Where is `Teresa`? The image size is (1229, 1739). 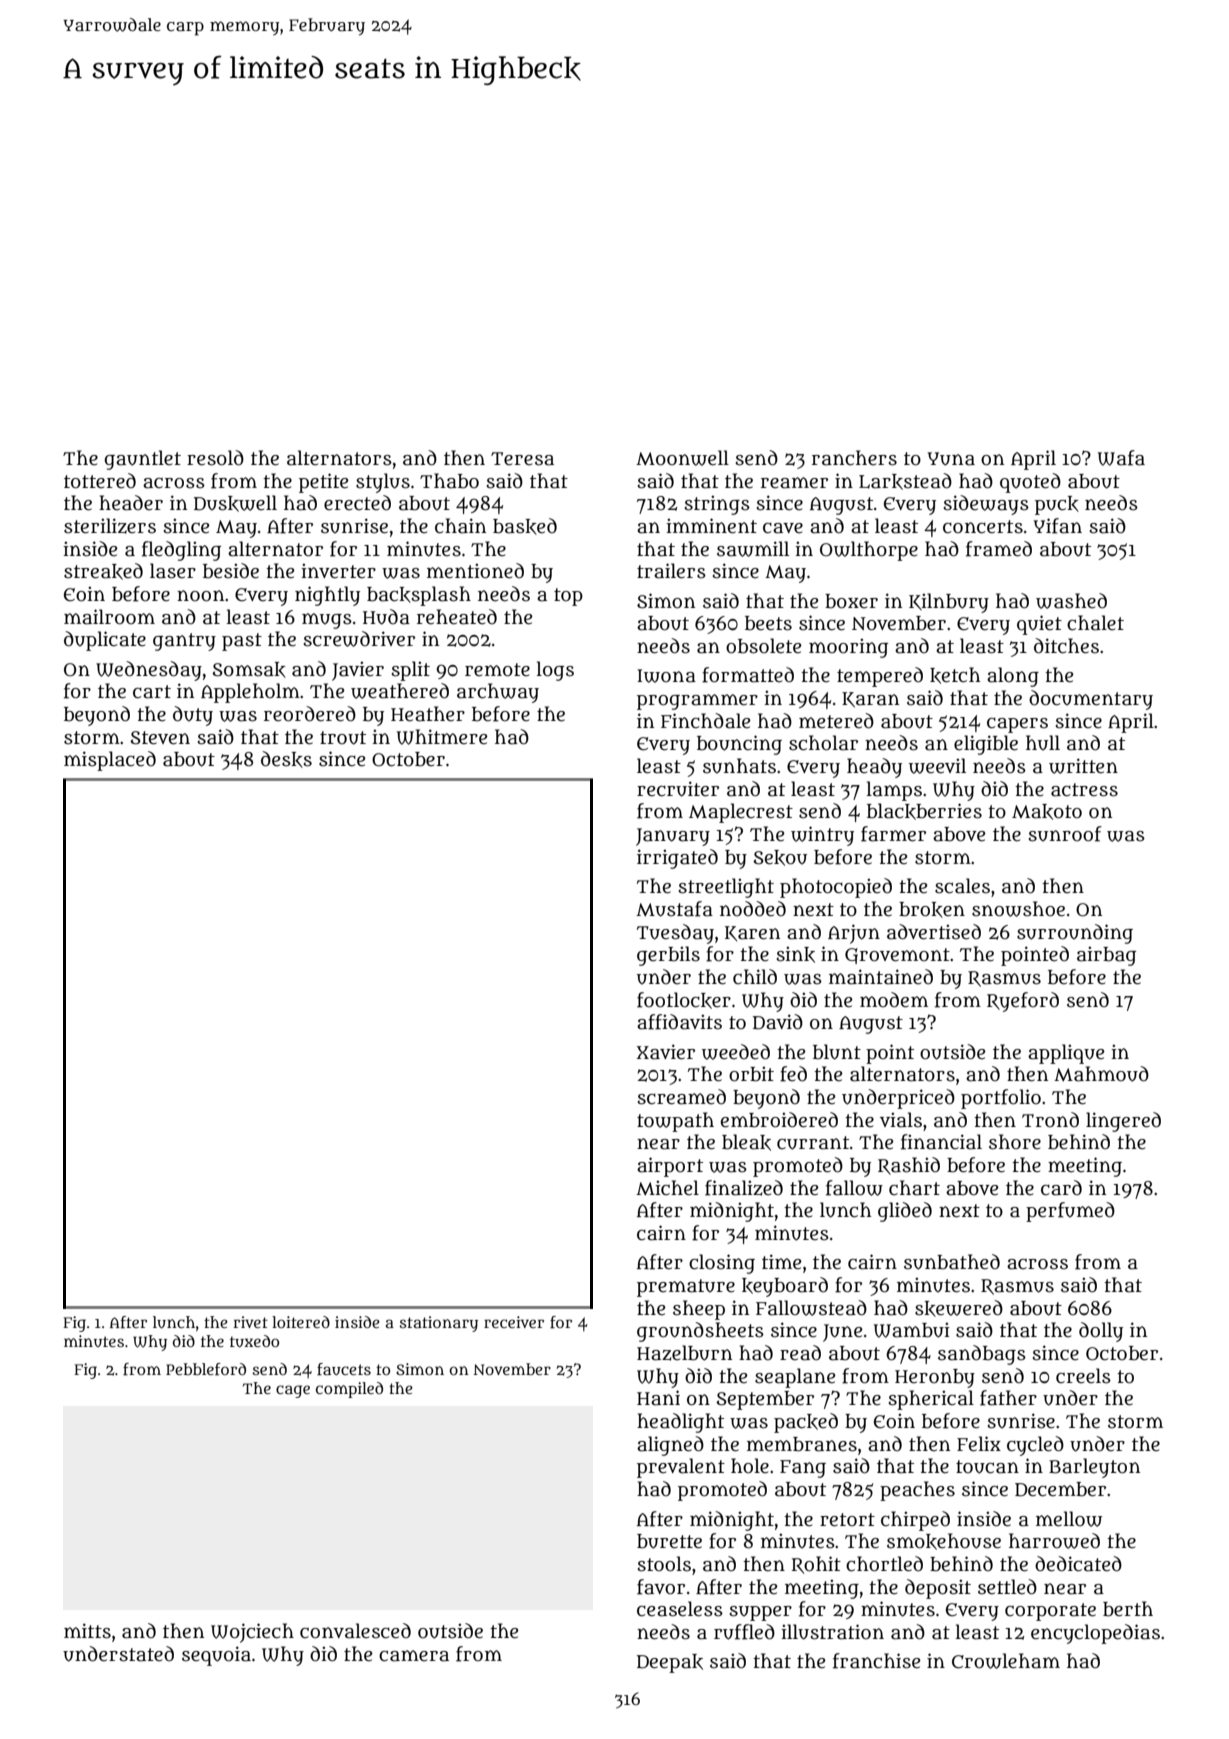
Teresa is located at coordinates (522, 459).
